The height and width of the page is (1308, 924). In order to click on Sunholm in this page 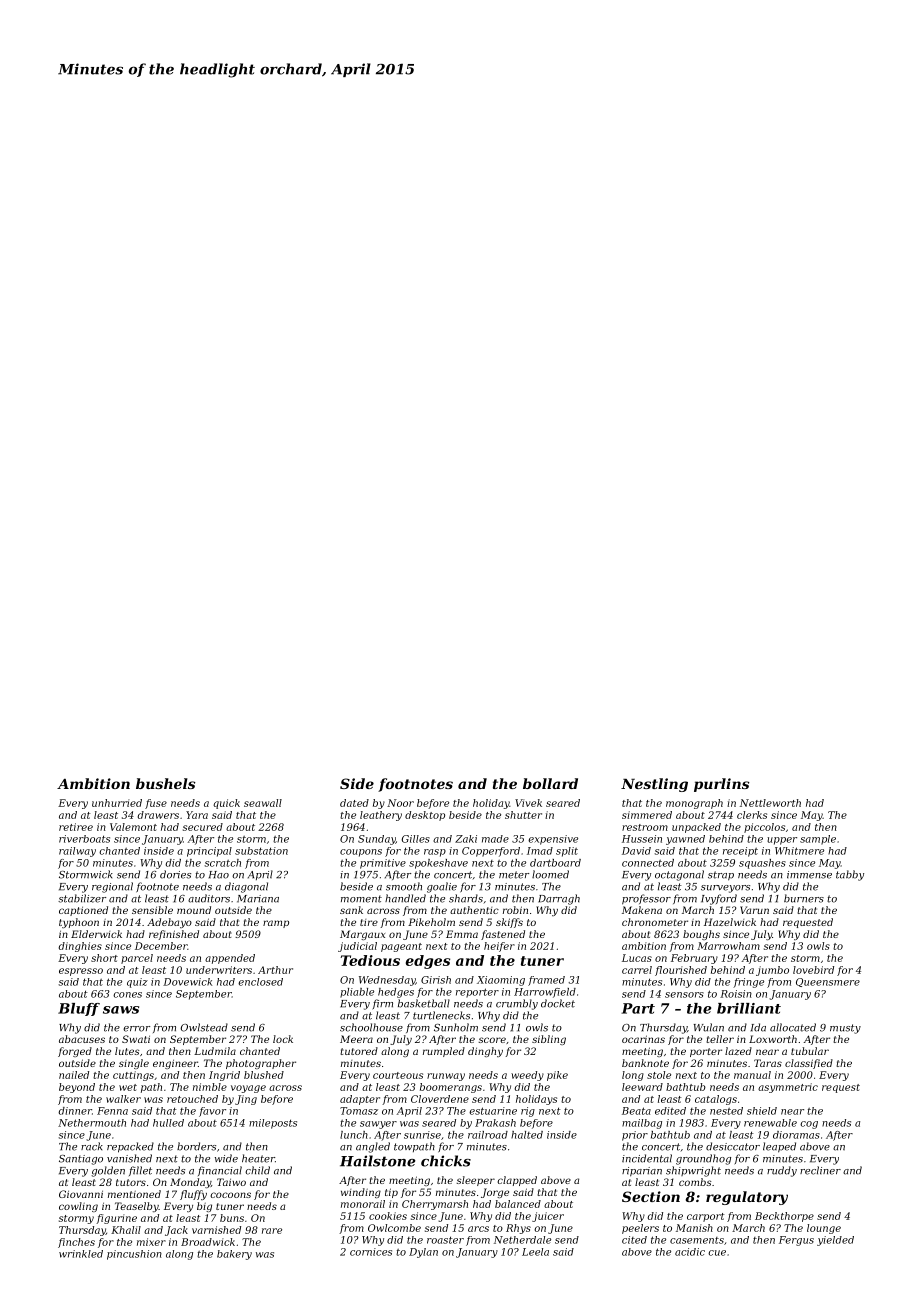, I will do `click(456, 1027)`.
